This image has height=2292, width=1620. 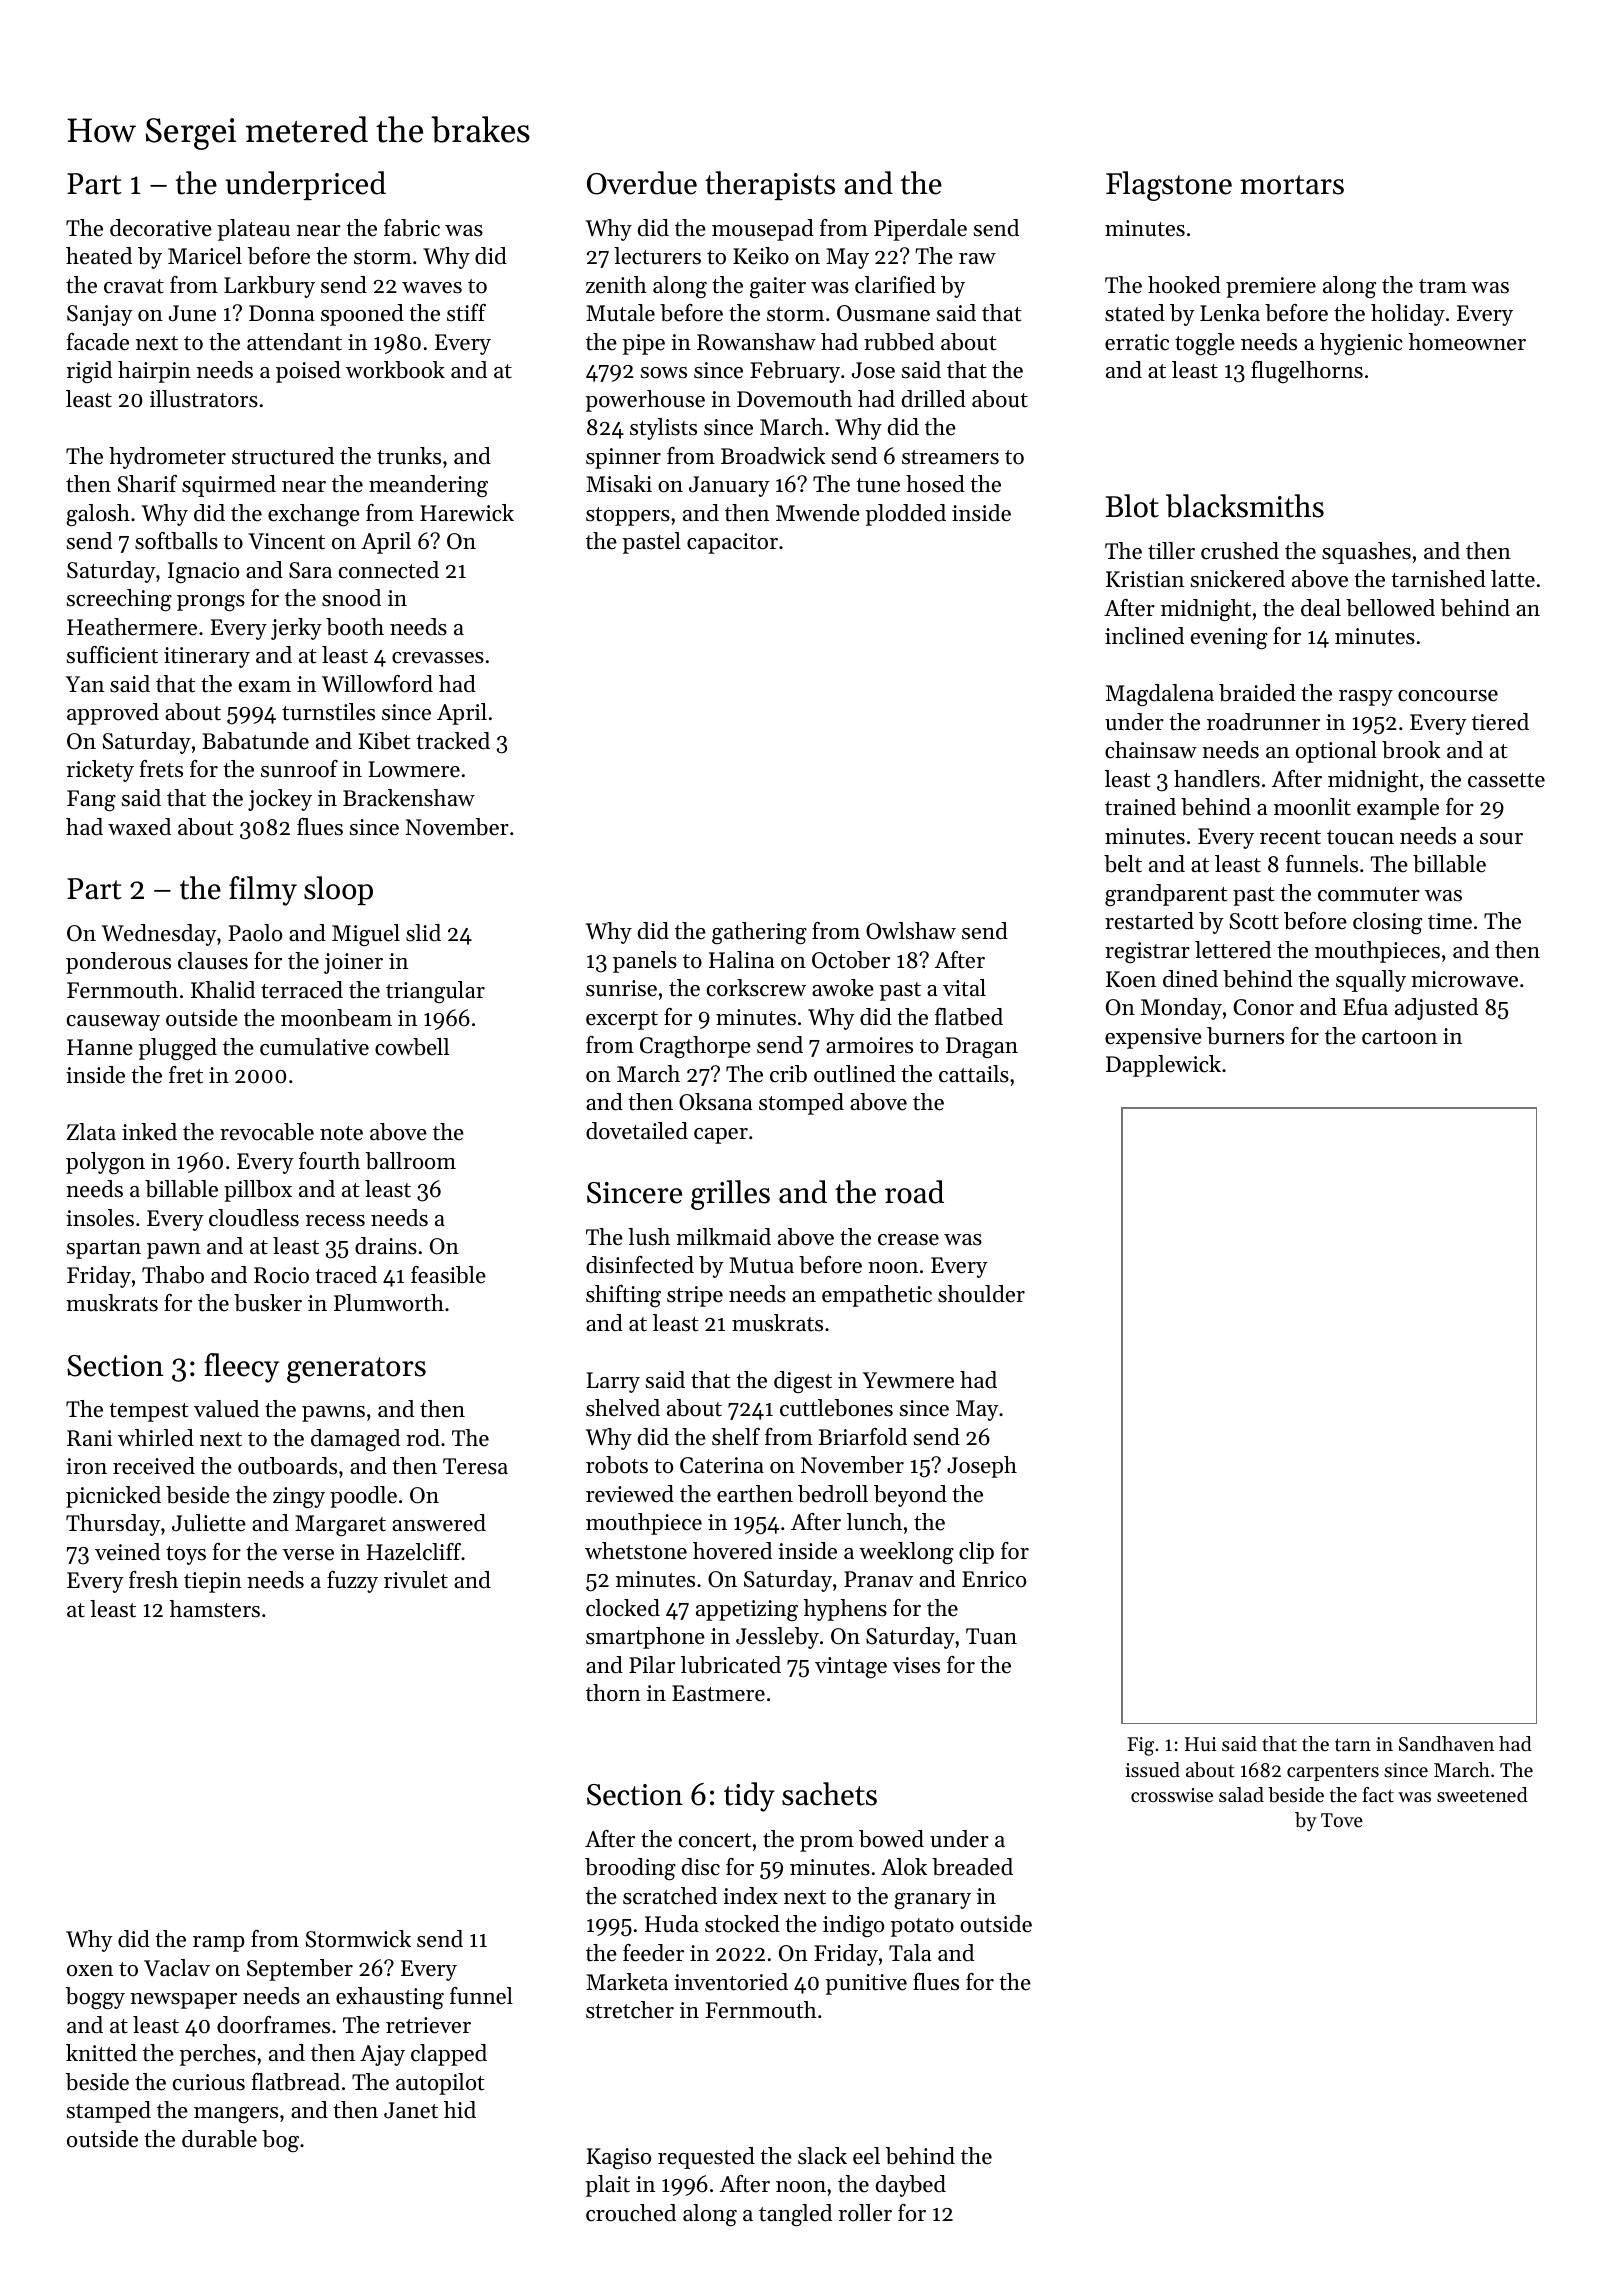 I want to click on stylists, so click(x=663, y=429).
